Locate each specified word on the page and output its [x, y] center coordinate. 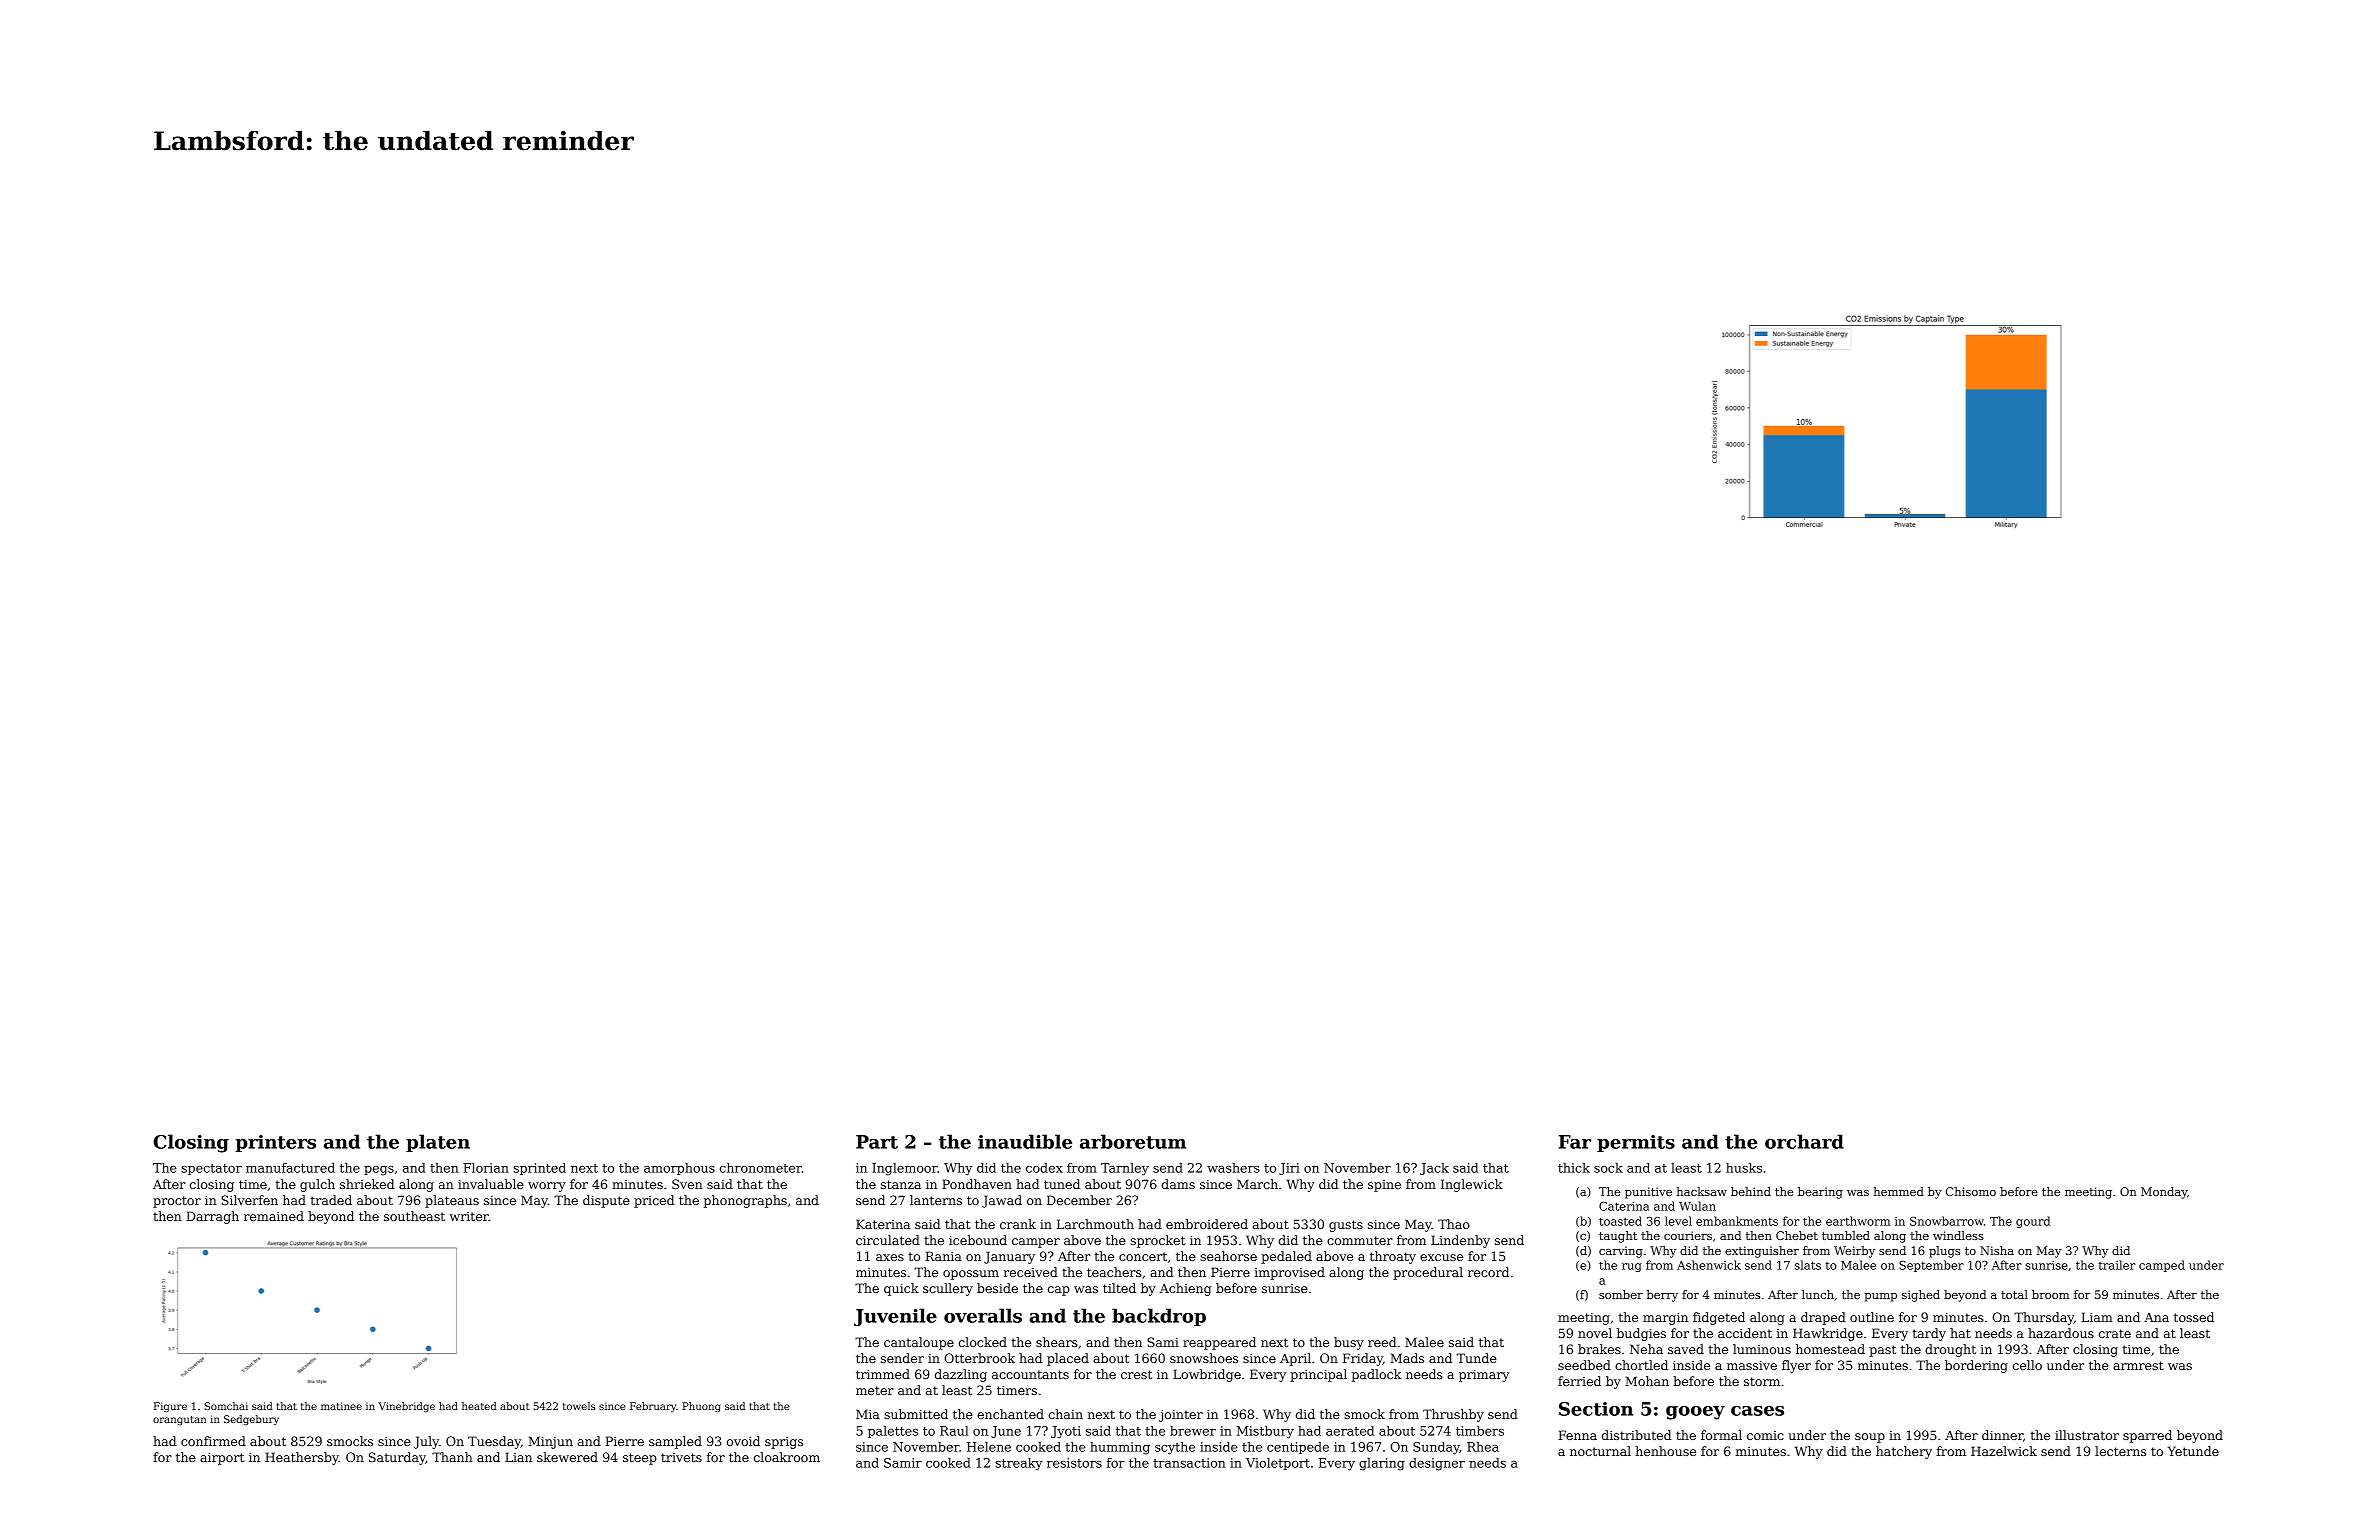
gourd [2033, 1222]
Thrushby [1453, 1415]
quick [901, 1289]
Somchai [226, 1406]
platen [438, 1143]
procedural [1428, 1273]
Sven [687, 1184]
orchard [1804, 1141]
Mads [1407, 1358]
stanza [901, 1184]
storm [1762, 1381]
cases [1757, 1411]
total [2014, 1294]
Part [877, 1142]
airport [222, 1459]
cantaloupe [919, 1343]
